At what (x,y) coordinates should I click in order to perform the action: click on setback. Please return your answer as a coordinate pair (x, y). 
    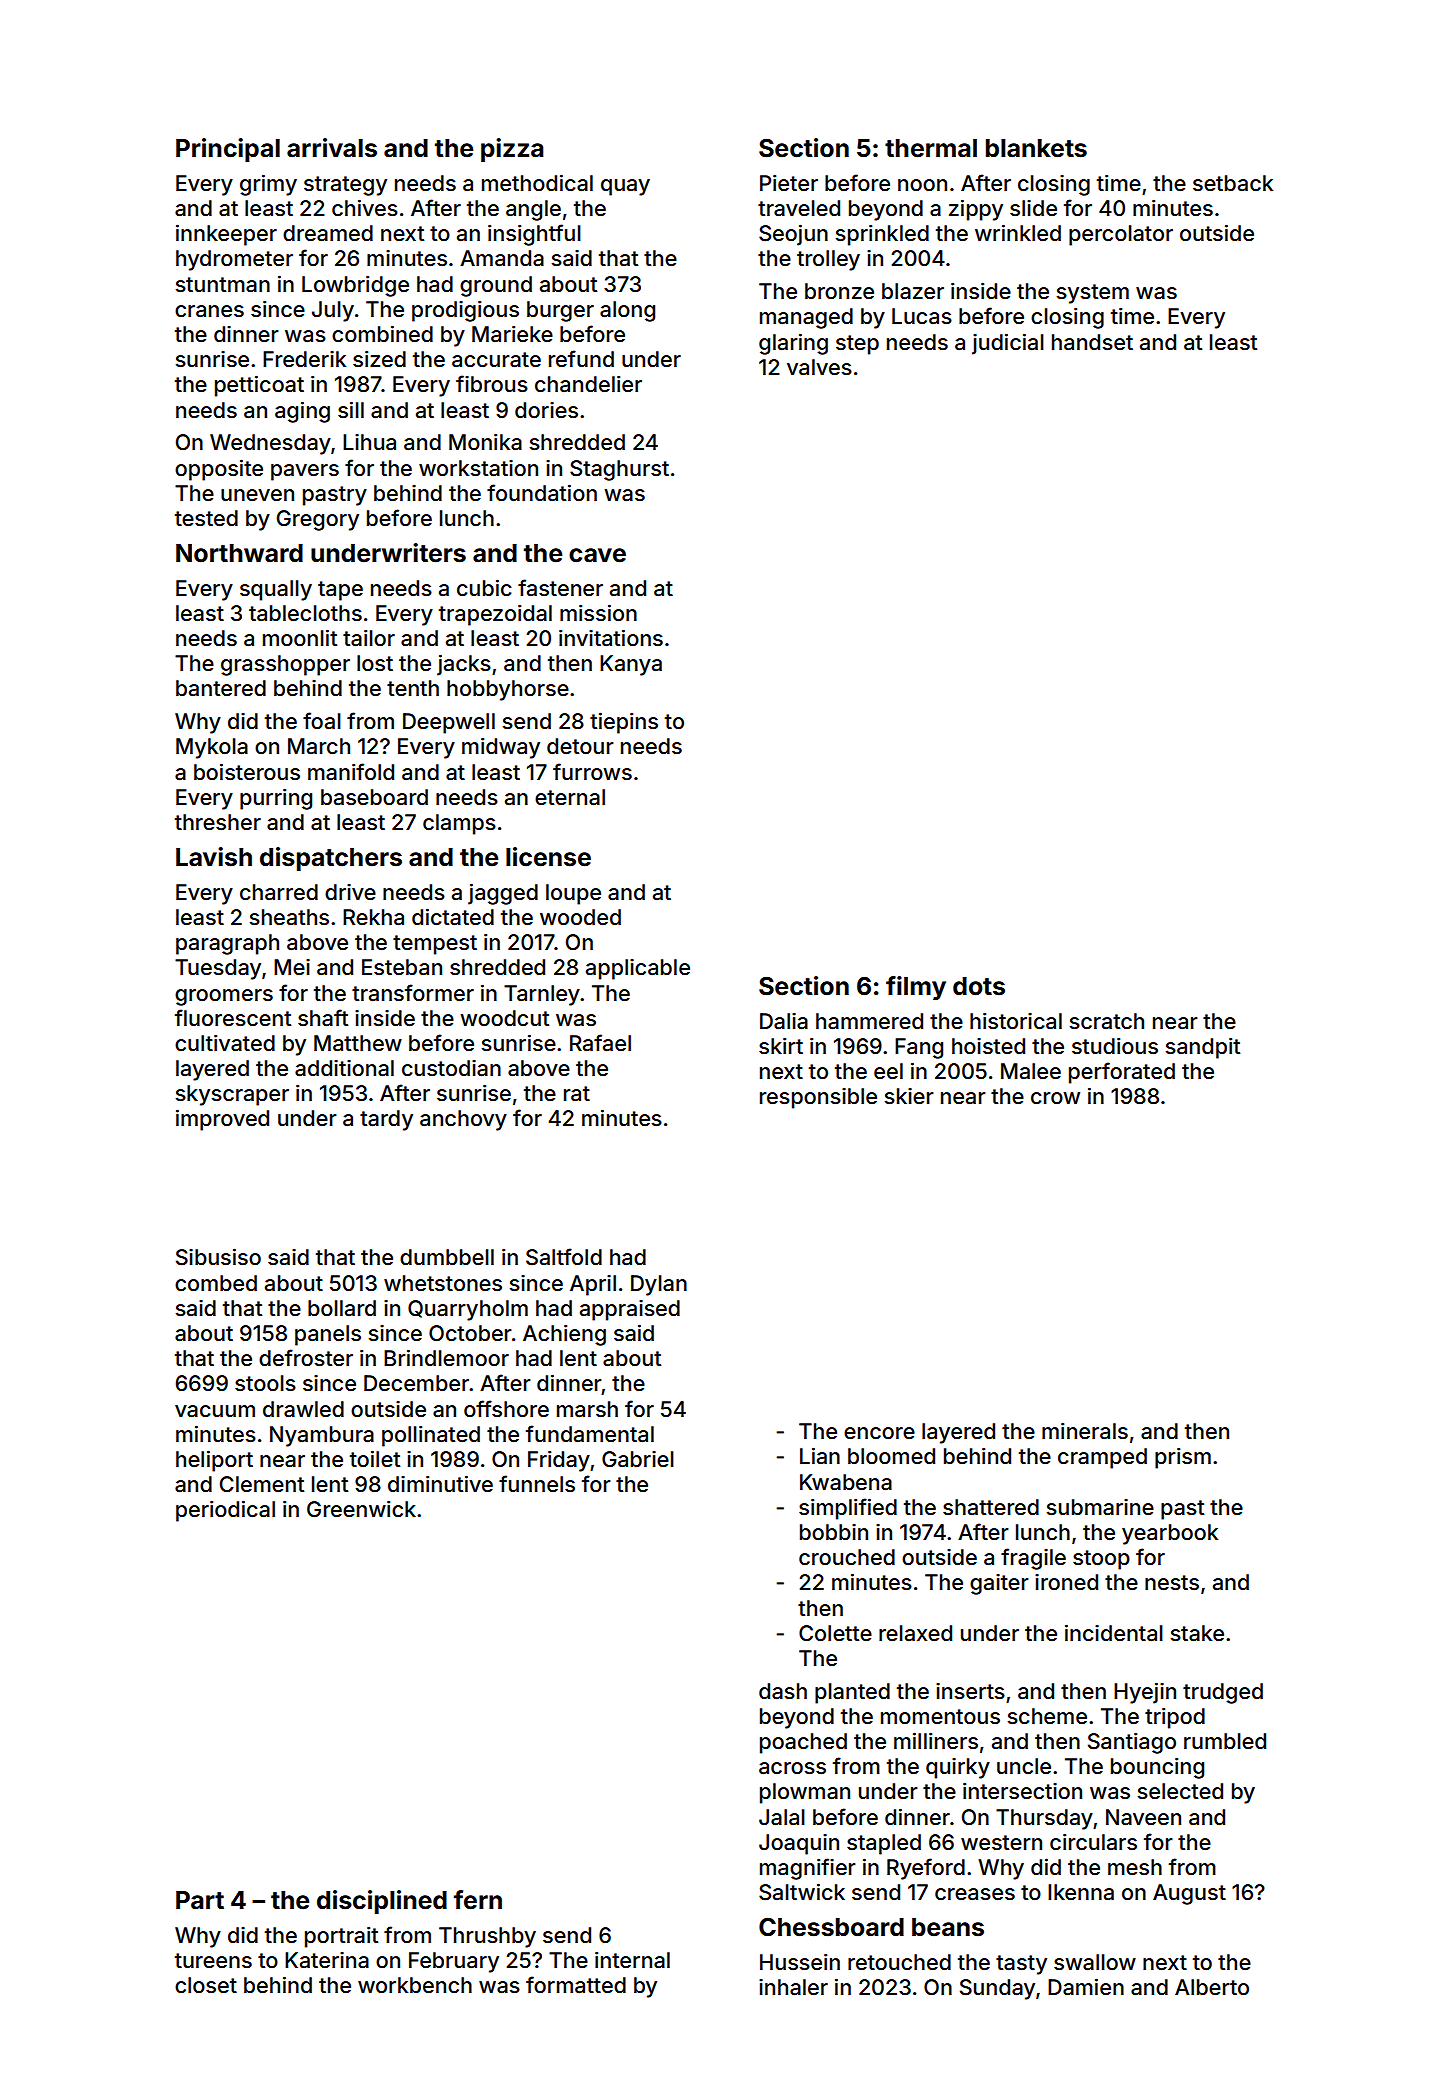
    Looking at the image, I should click on (1233, 183).
